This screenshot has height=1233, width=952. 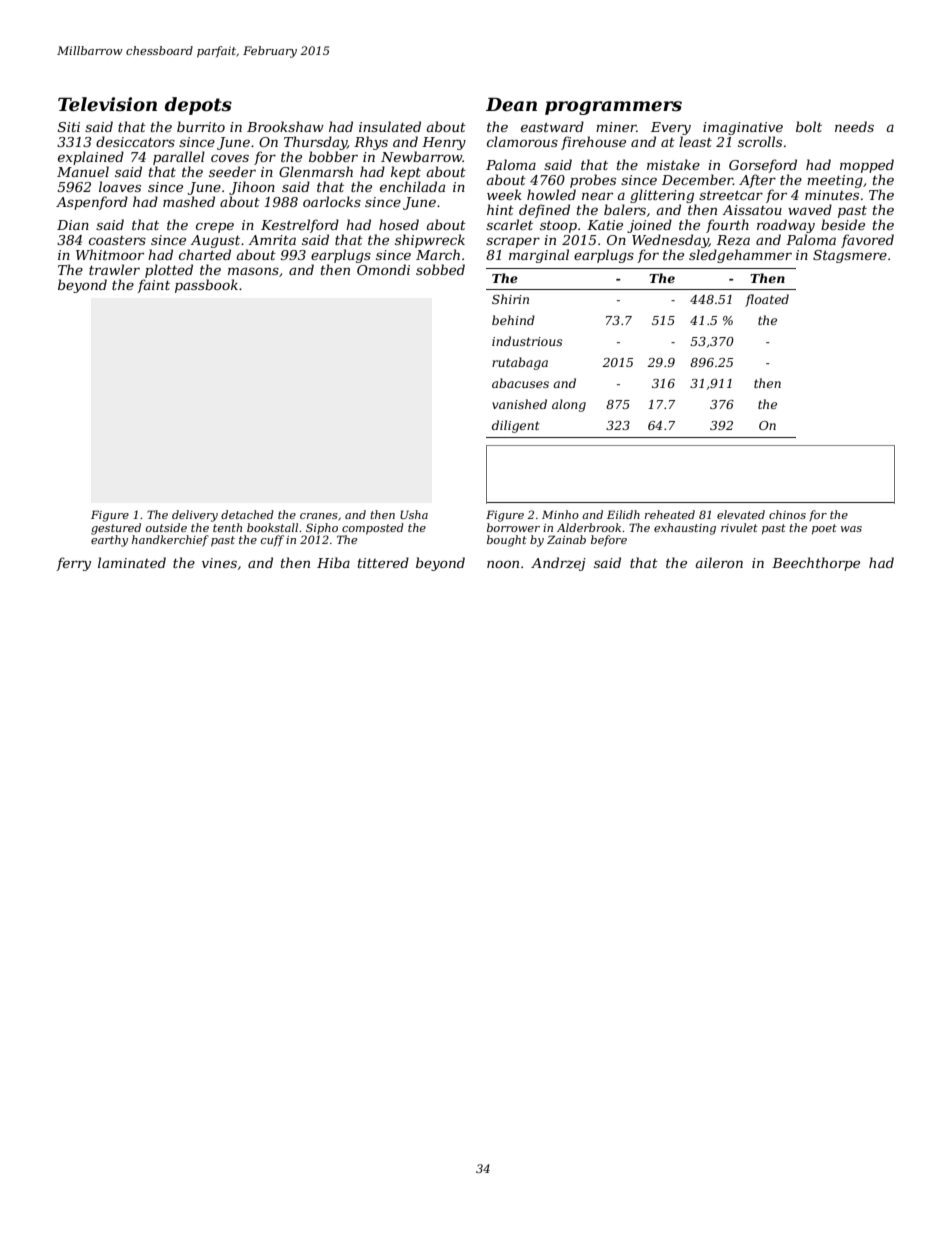 I want to click on Siti, so click(x=69, y=127).
